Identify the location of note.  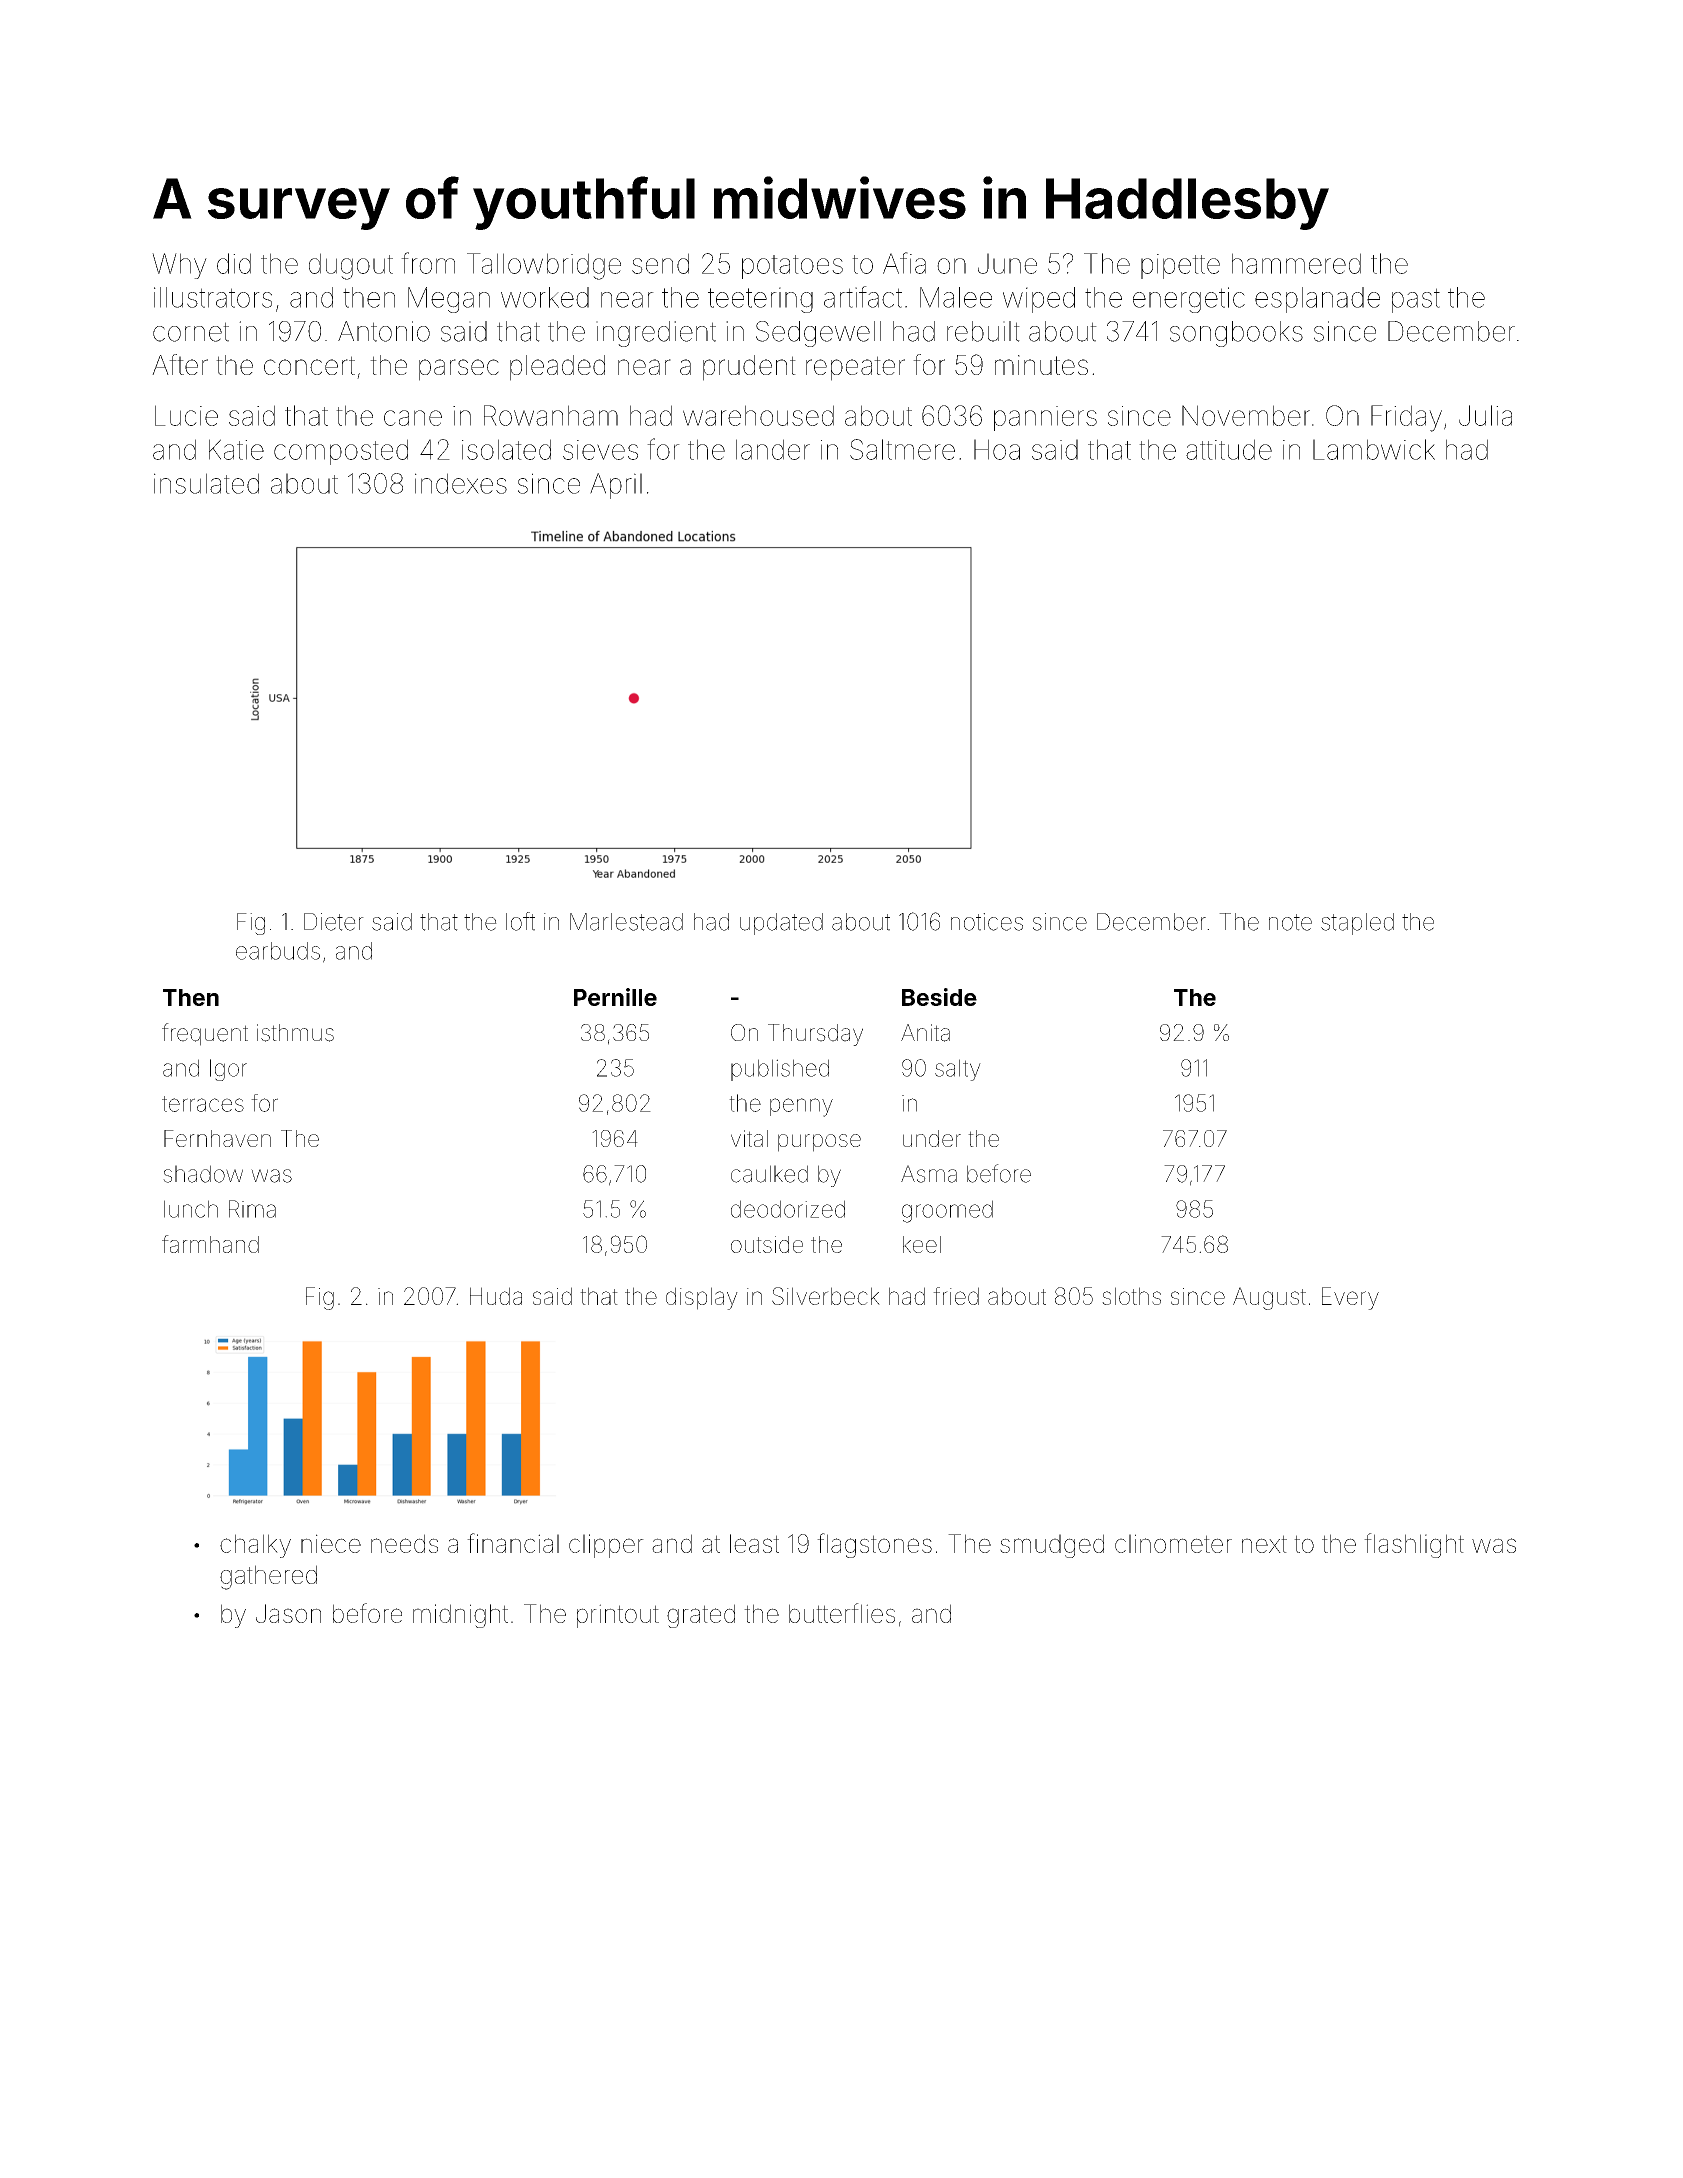
(1290, 922).
